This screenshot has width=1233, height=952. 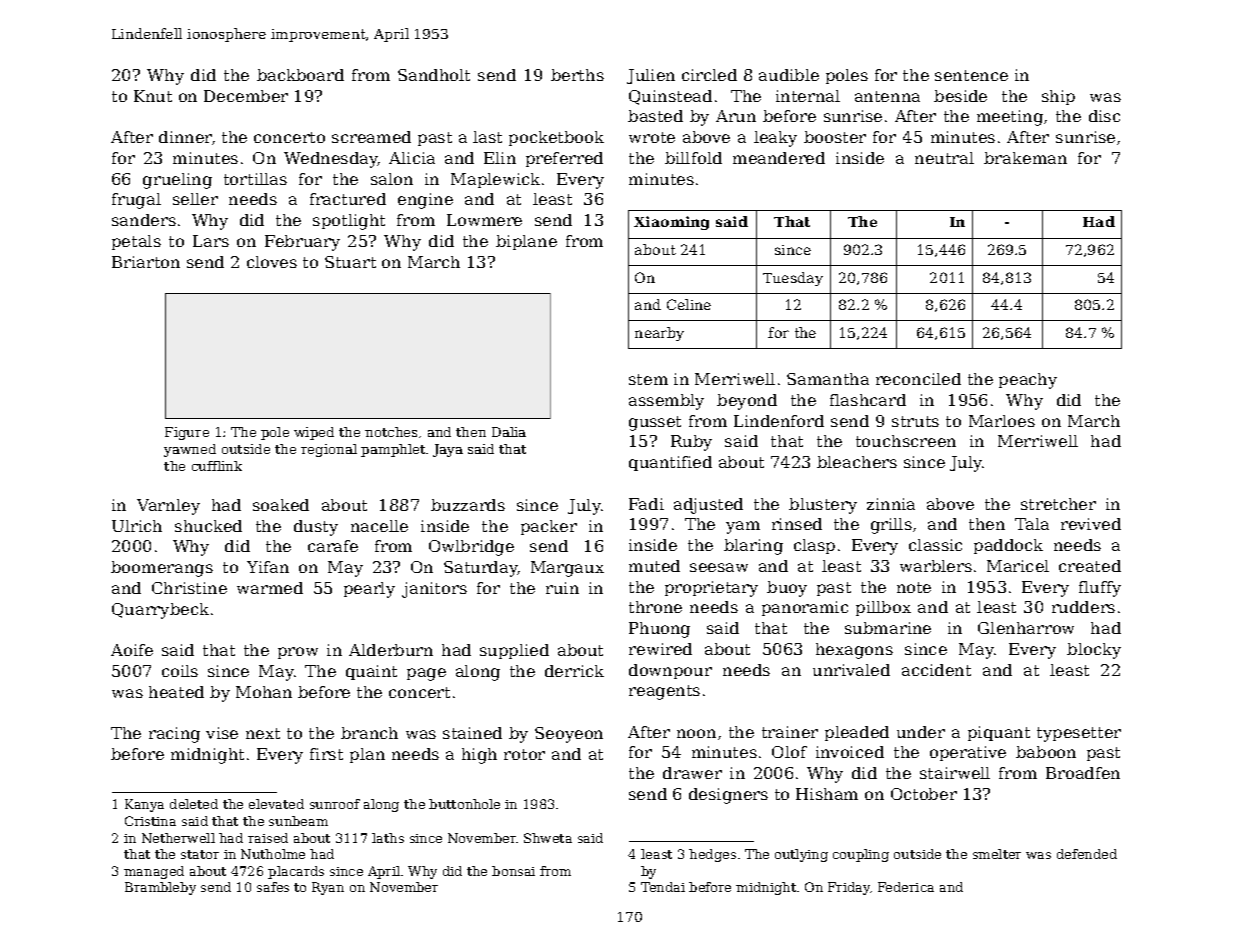 I want to click on wrote, so click(x=652, y=137).
